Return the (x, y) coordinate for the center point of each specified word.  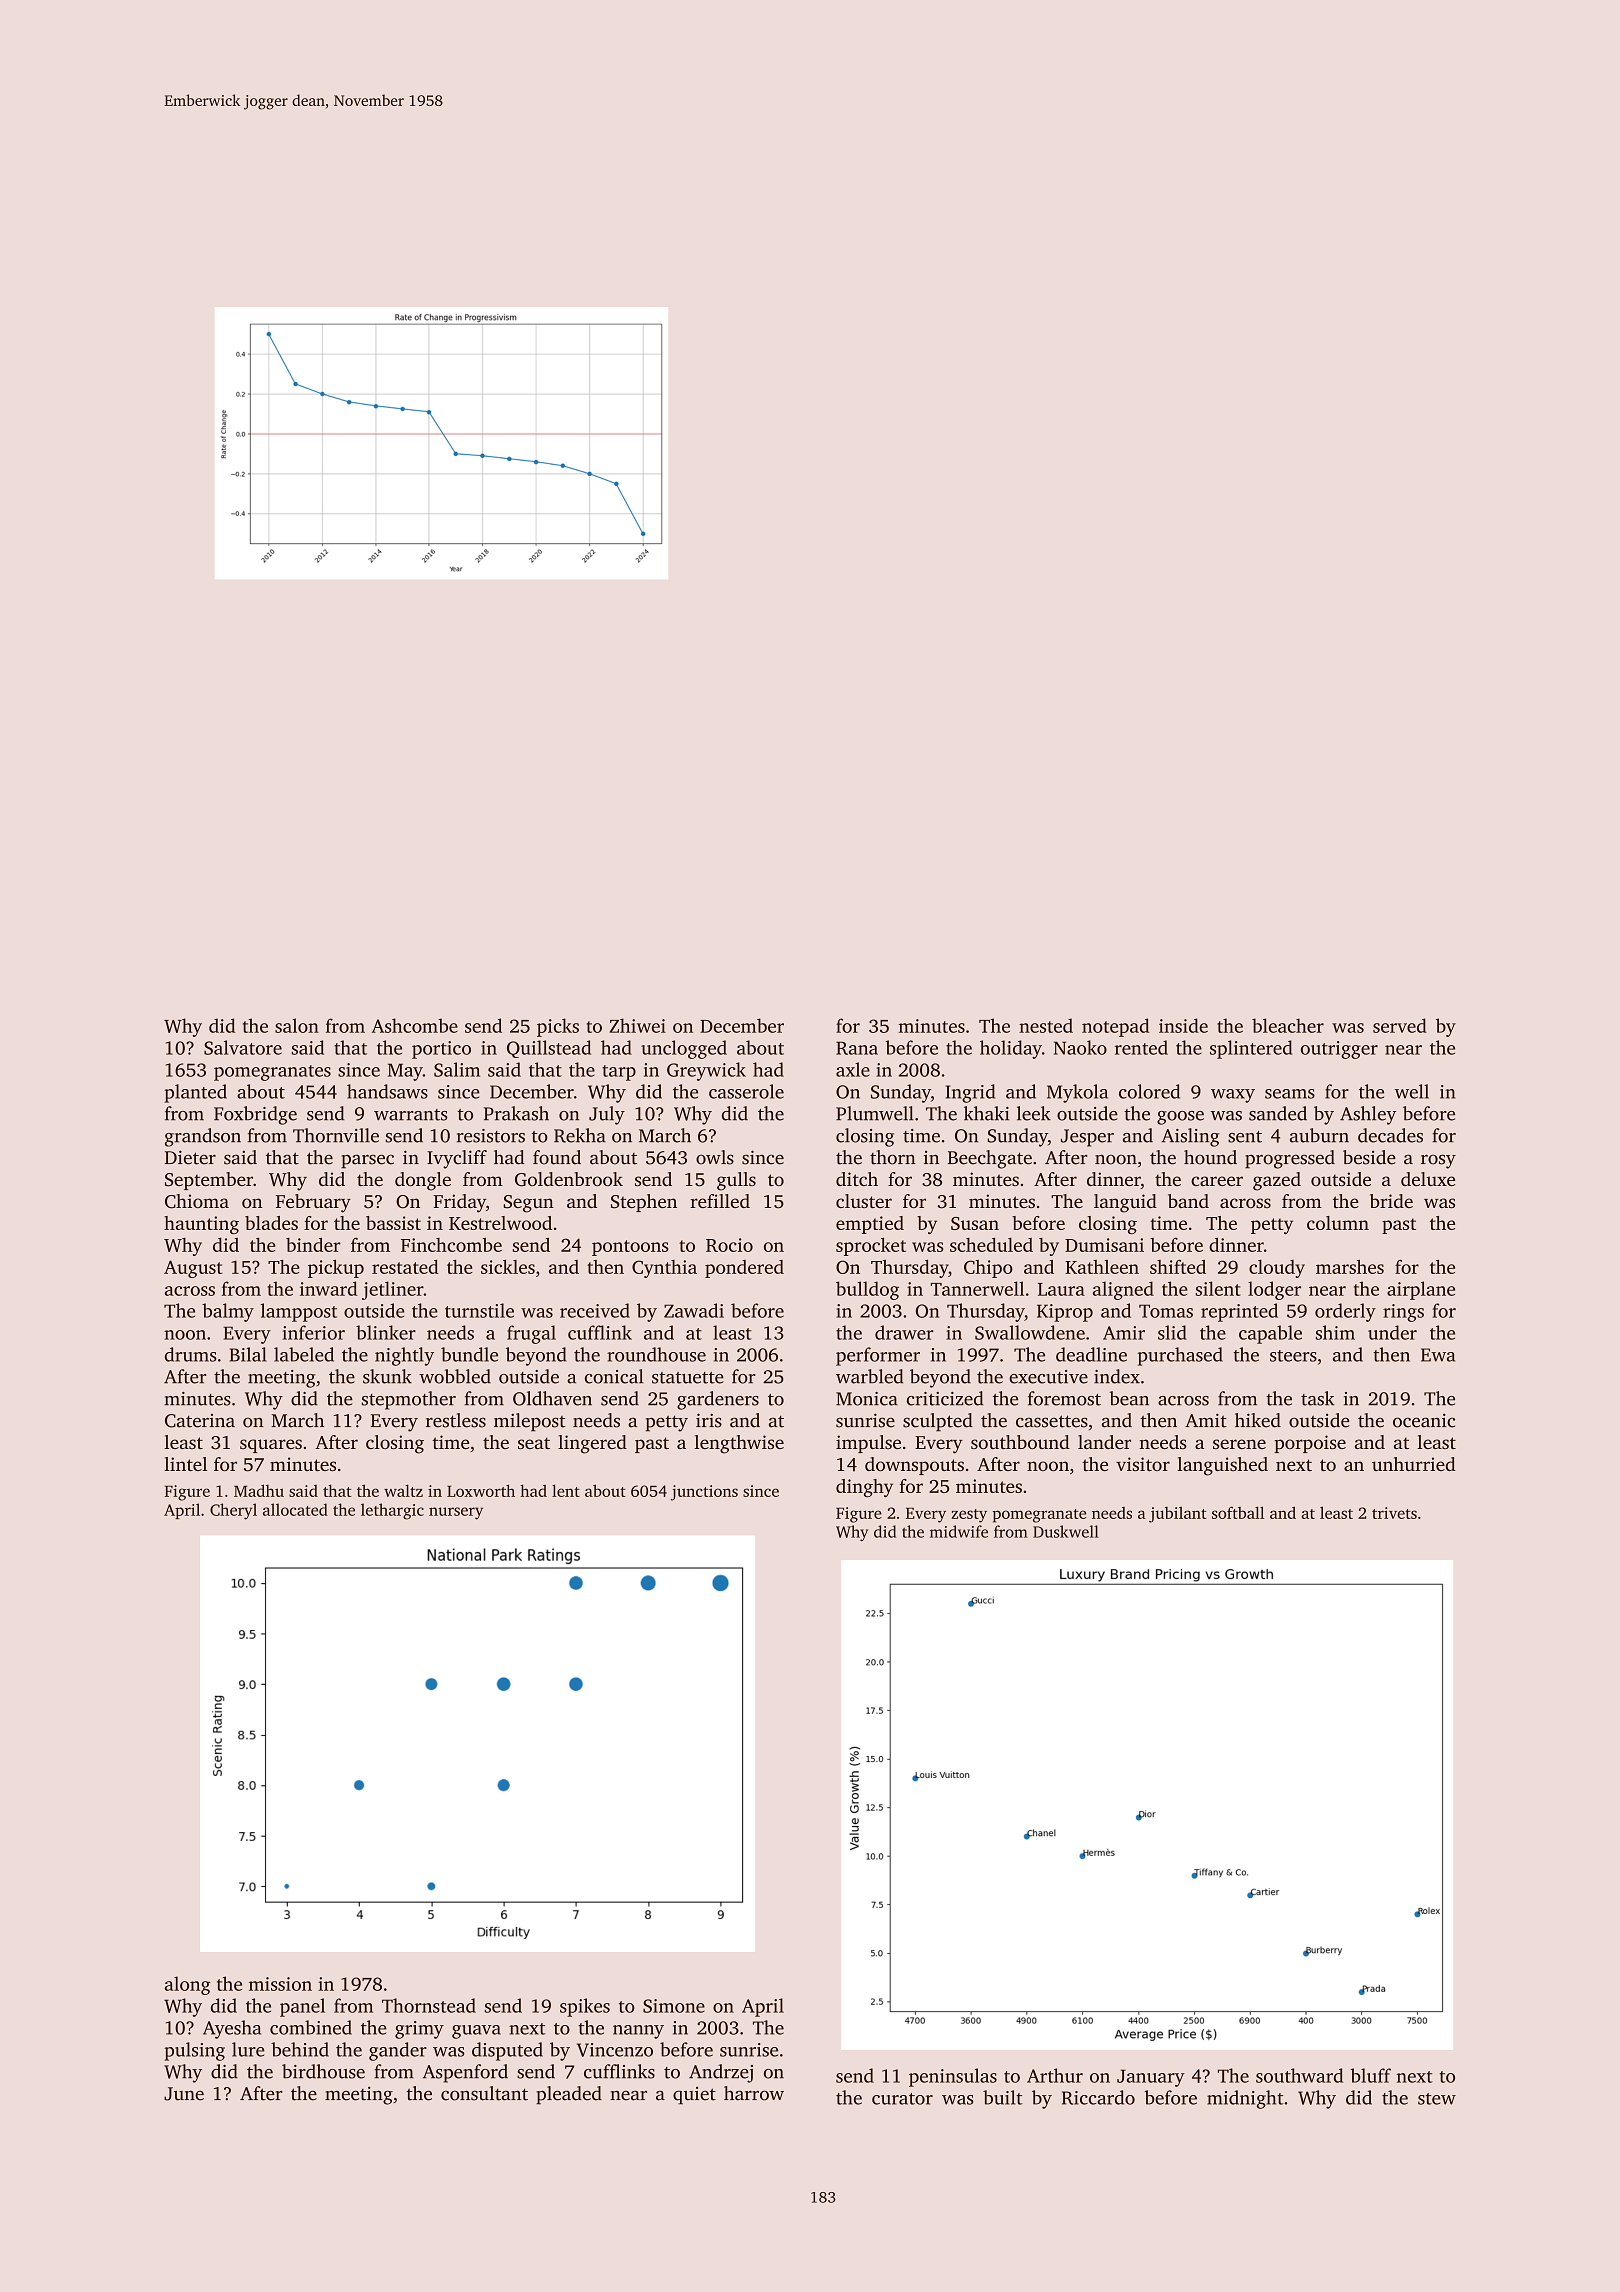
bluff (1371, 2075)
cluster (864, 1201)
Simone (674, 2006)
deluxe (1428, 1179)
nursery (456, 1513)
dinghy (864, 1488)
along (187, 1985)
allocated (295, 1509)
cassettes (1052, 1421)
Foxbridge (255, 1115)
